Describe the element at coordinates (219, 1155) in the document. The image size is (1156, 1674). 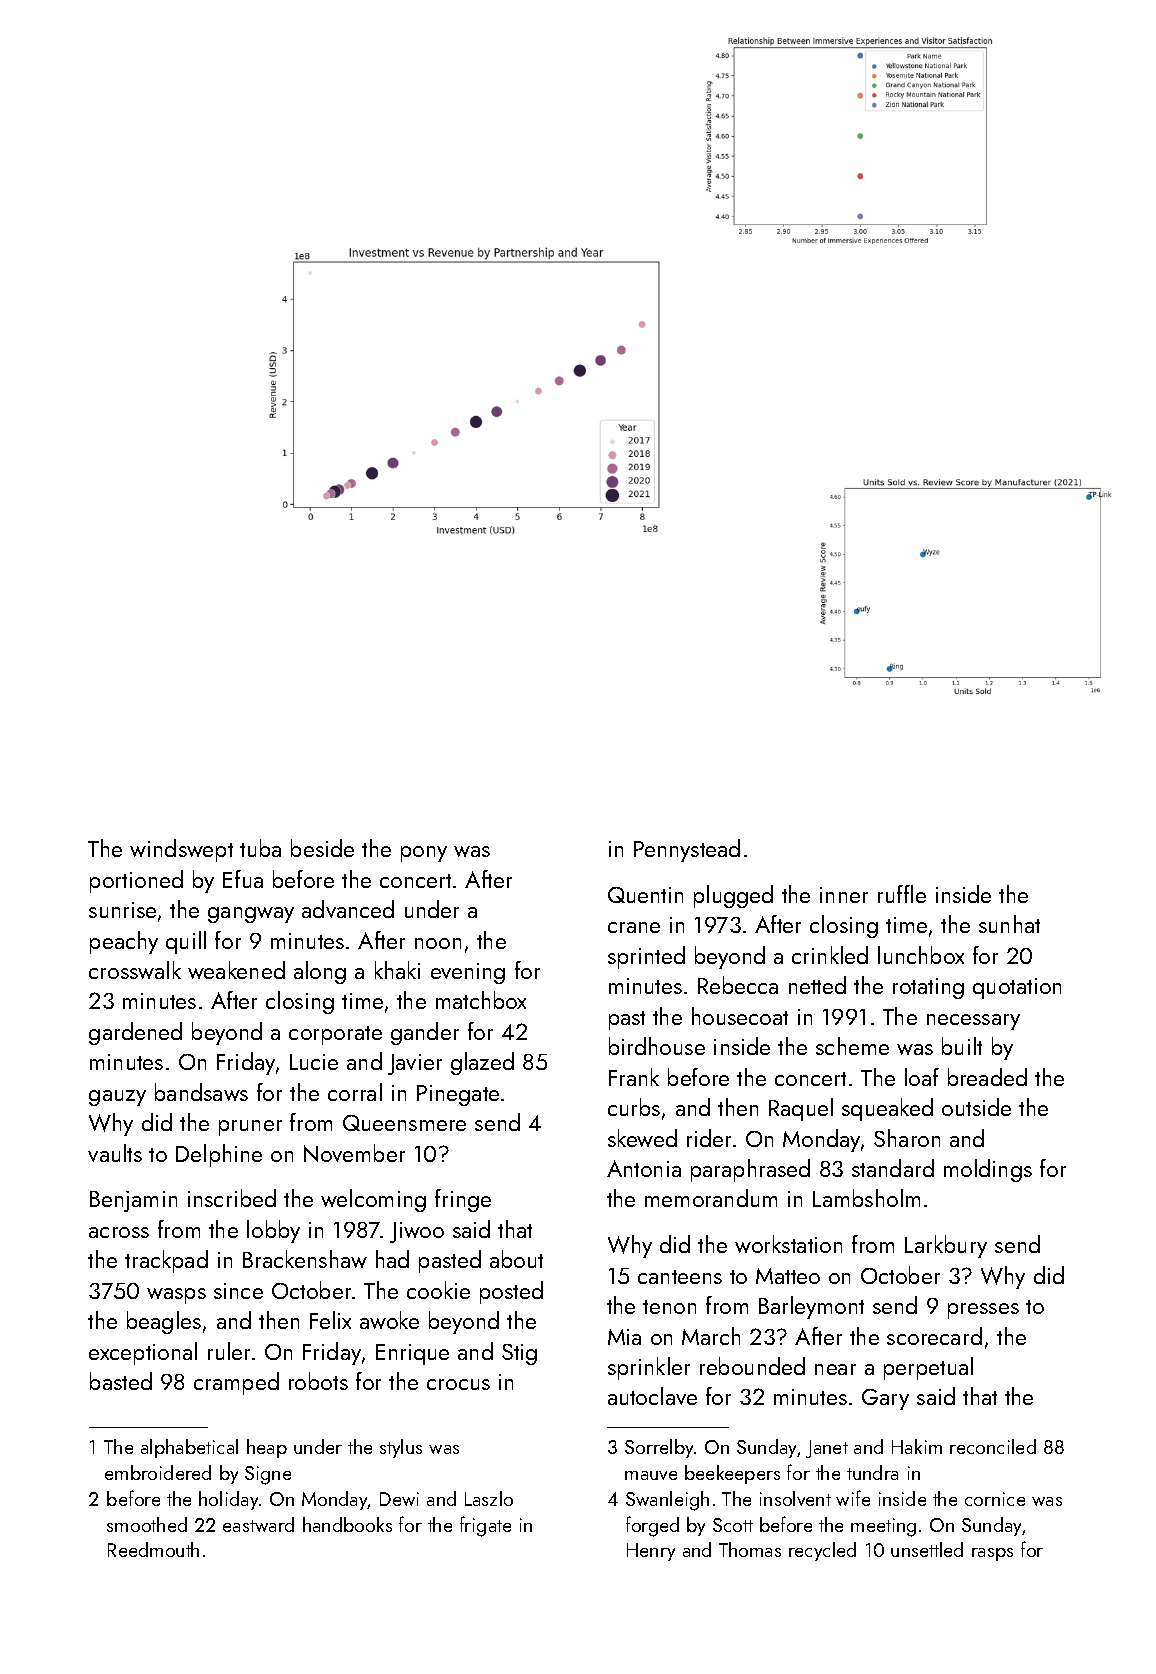
I see `Delphine` at that location.
